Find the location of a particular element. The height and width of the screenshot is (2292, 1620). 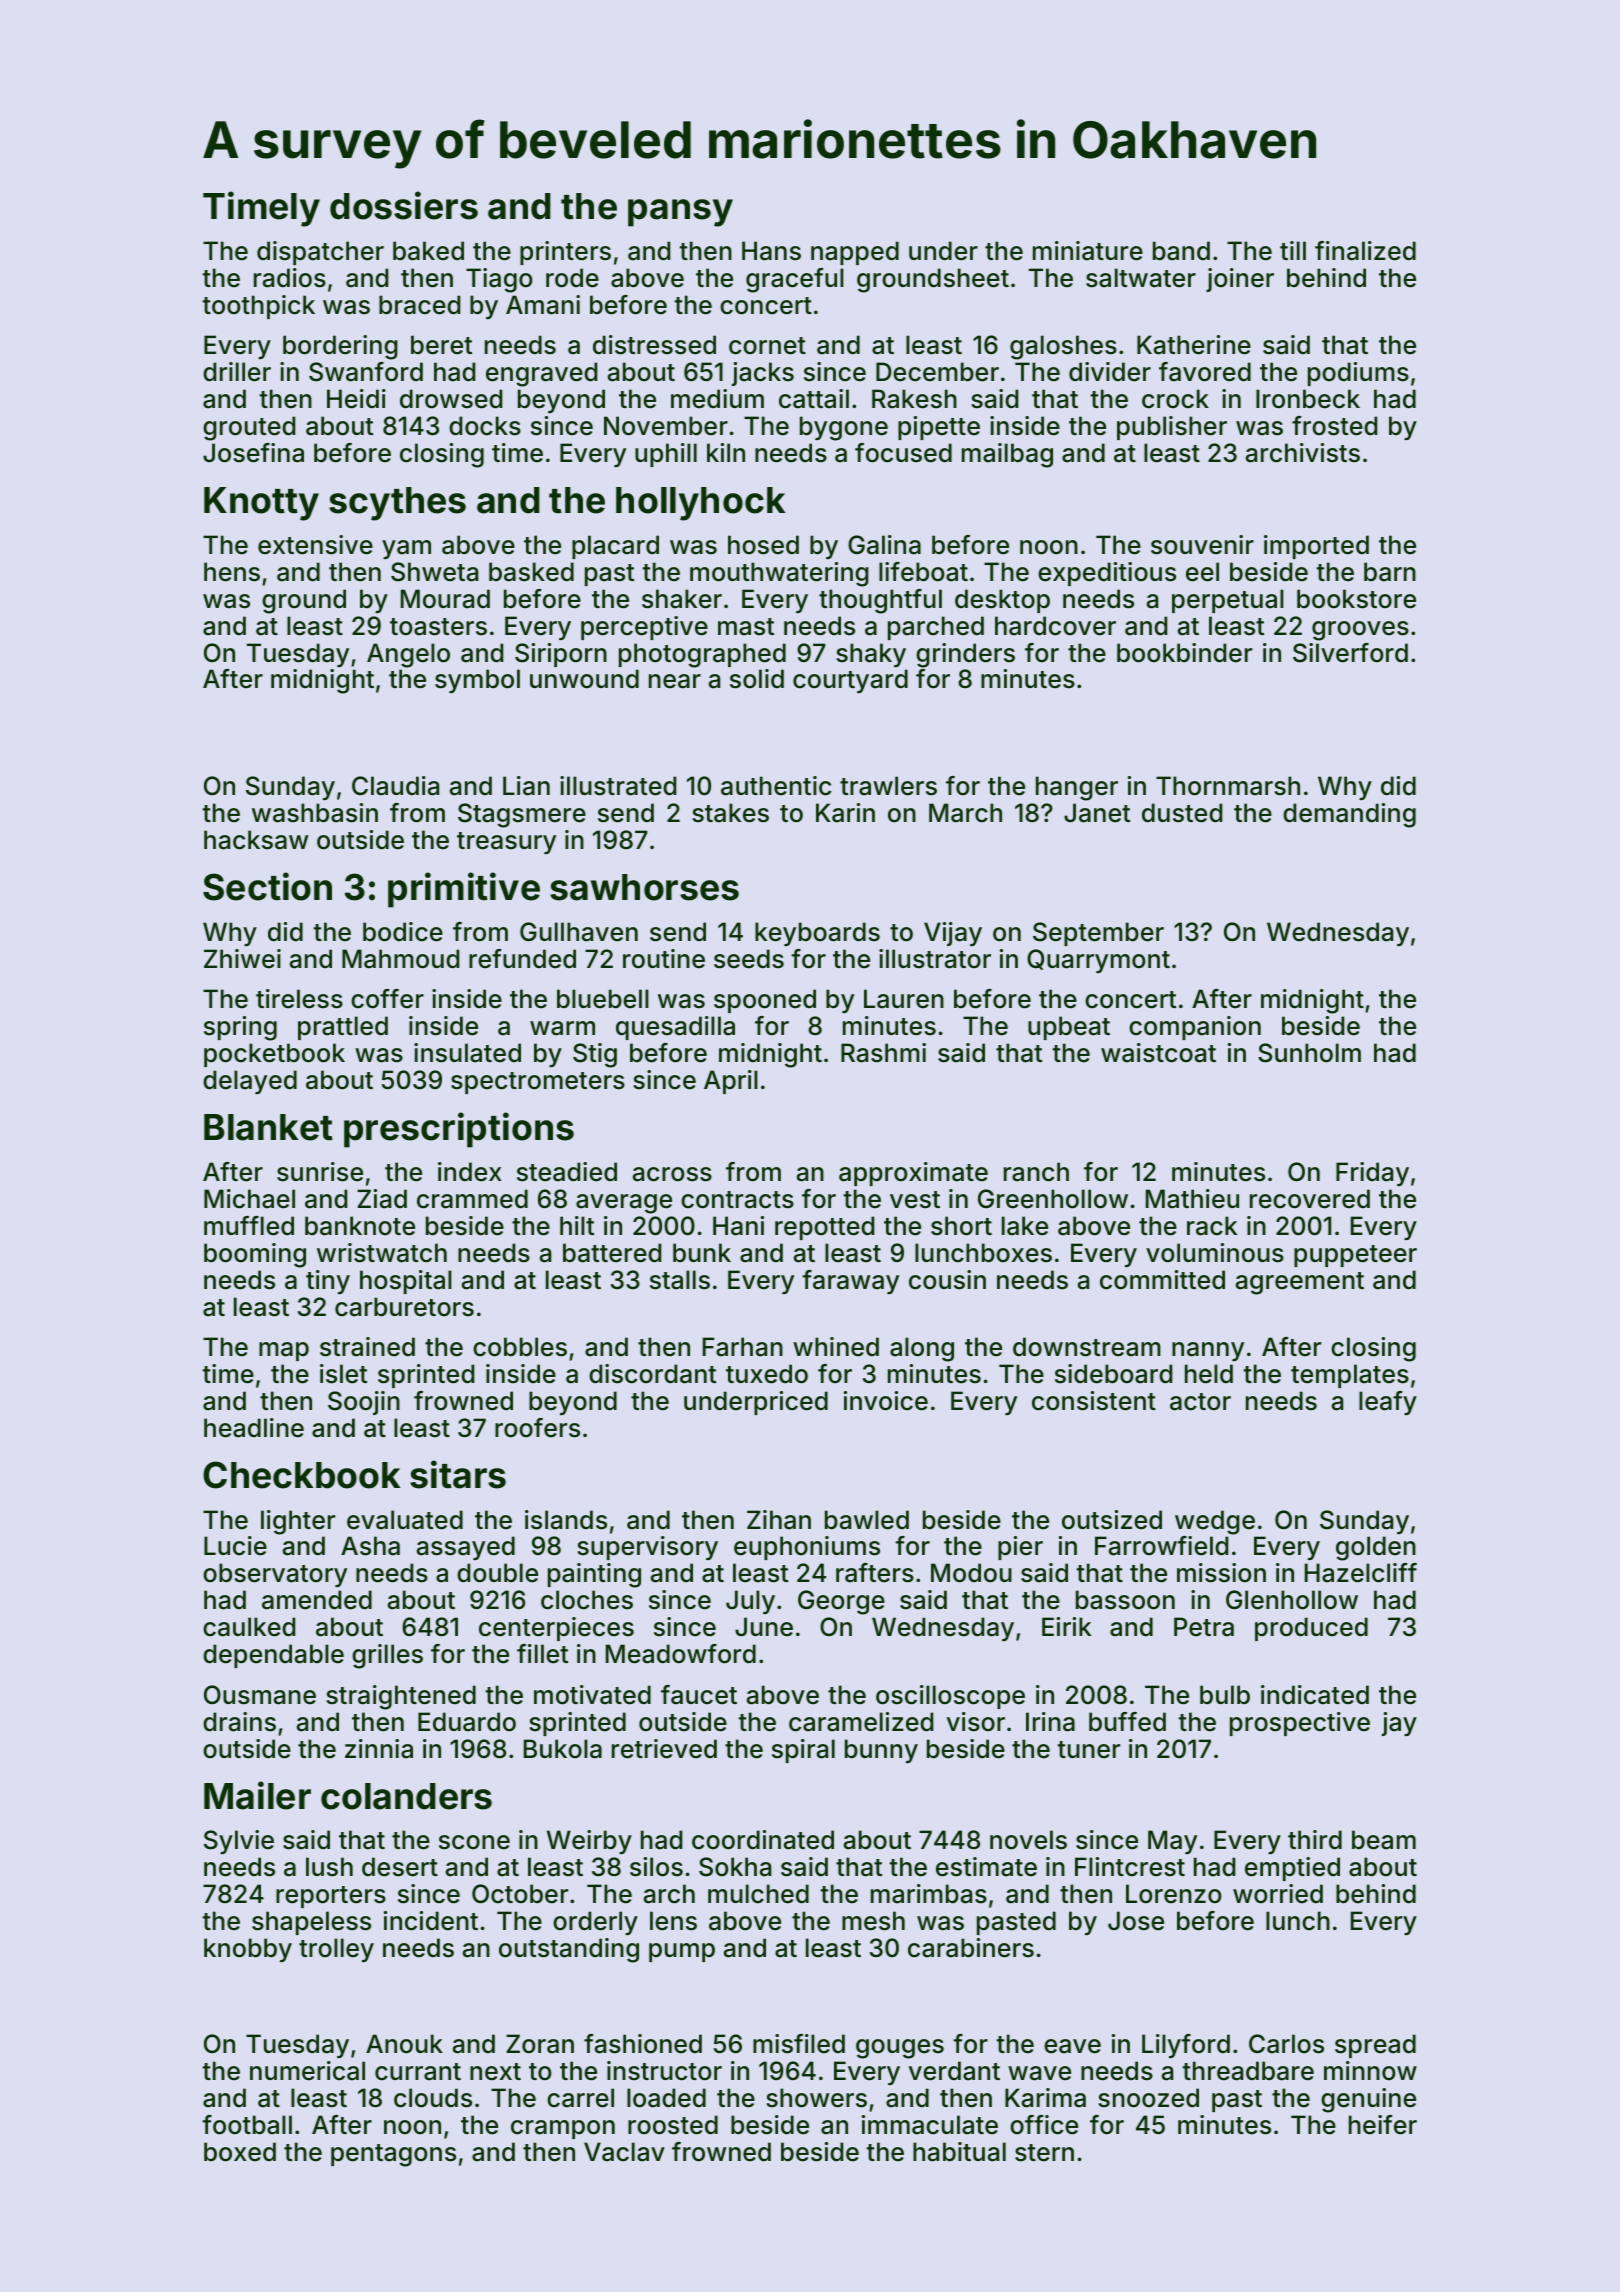

pentagons is located at coordinates (393, 2155).
